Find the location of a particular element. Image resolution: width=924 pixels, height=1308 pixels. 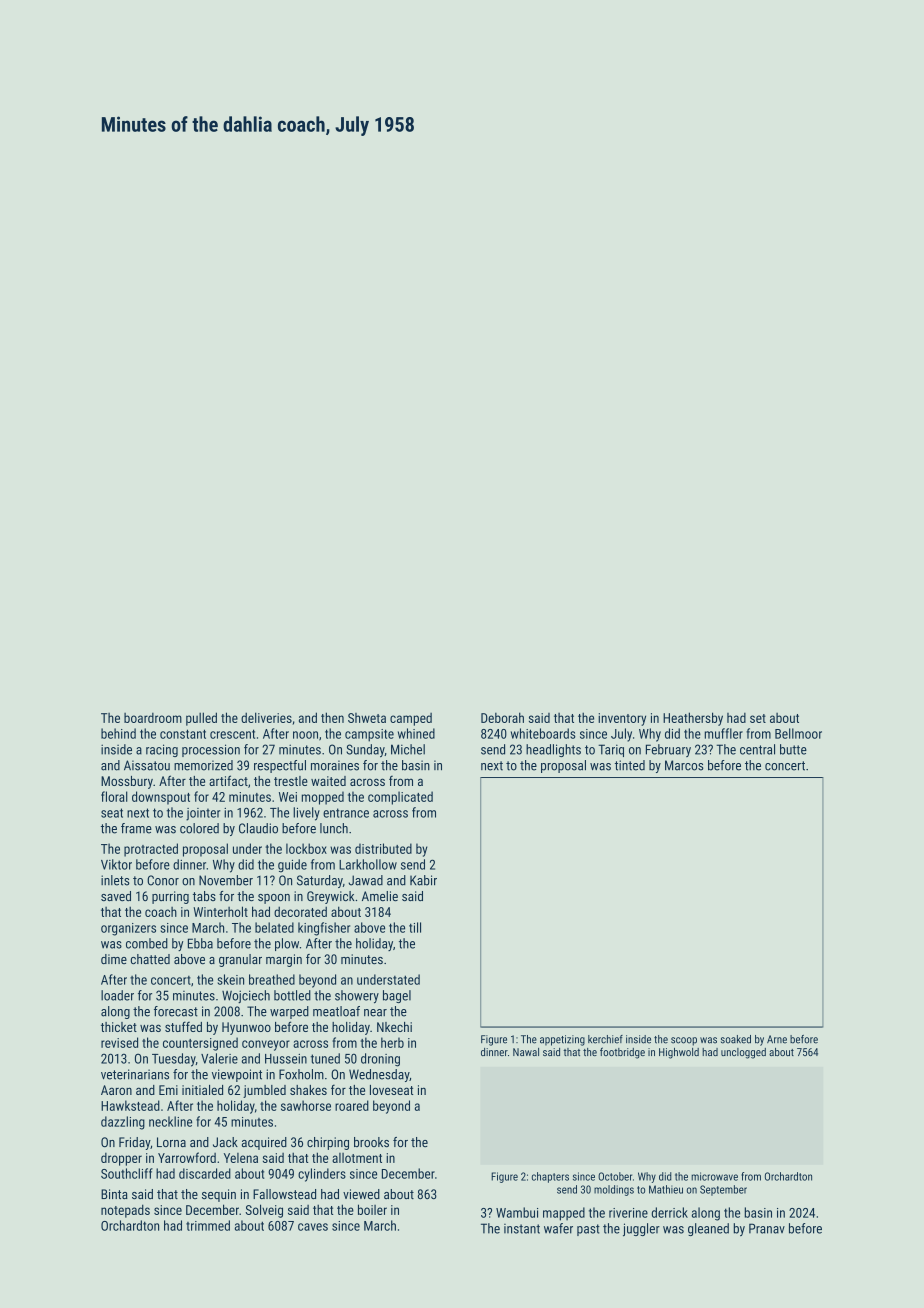

set is located at coordinates (758, 718).
